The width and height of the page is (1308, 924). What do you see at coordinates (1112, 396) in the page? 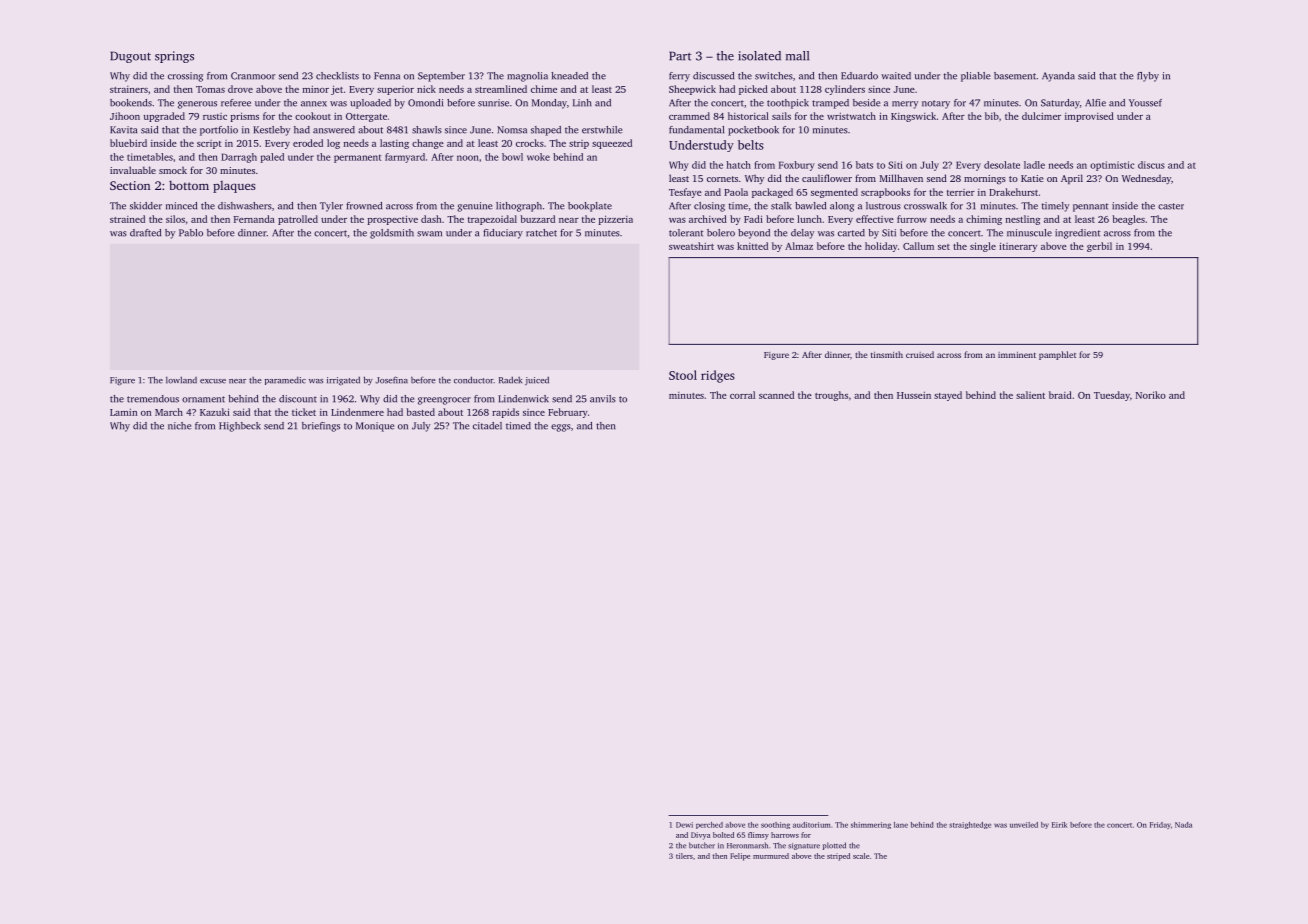
I see `Tuesday` at bounding box center [1112, 396].
